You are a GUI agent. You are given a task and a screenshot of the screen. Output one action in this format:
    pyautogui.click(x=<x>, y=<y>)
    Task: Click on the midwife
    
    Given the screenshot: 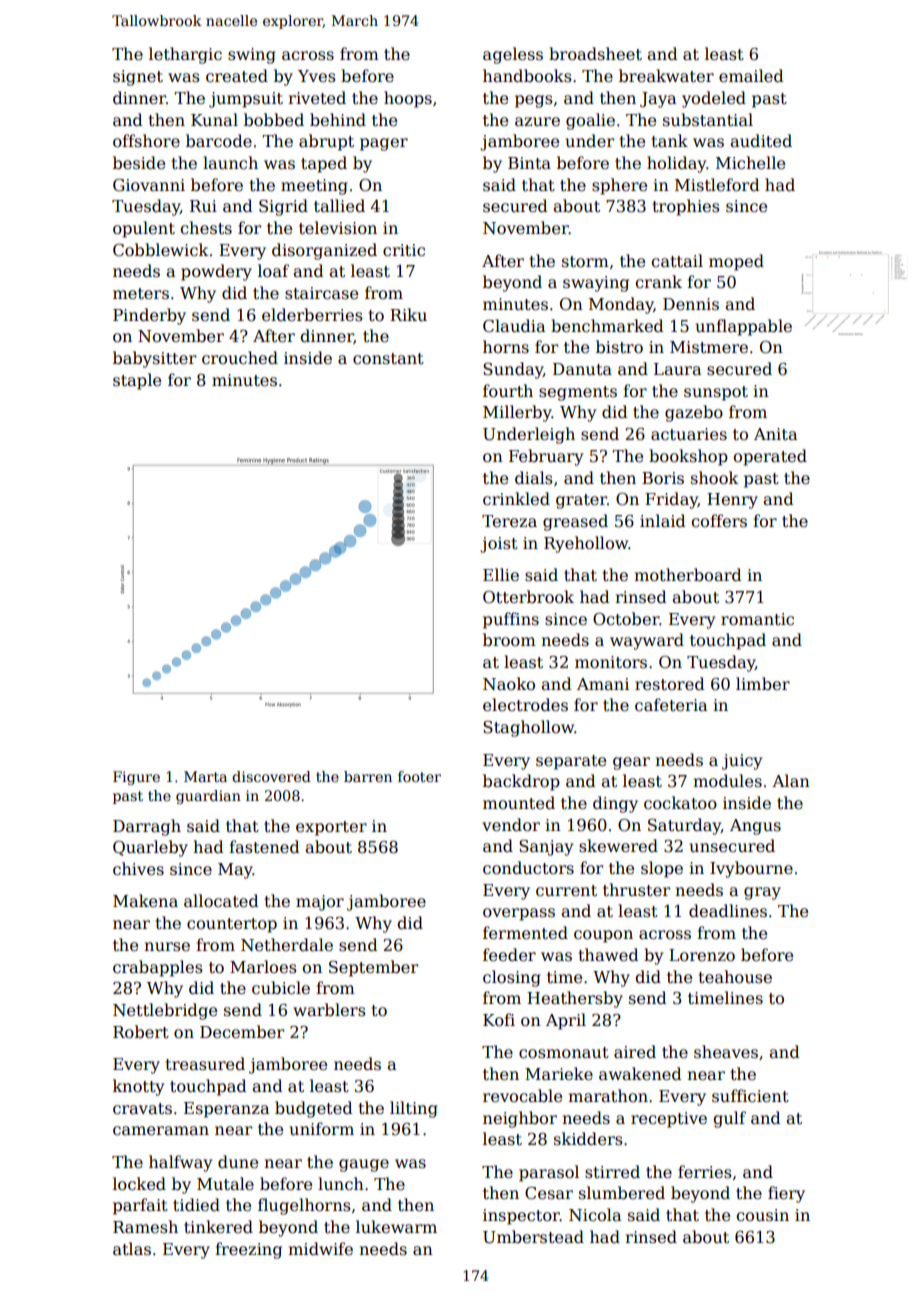 What is the action you would take?
    pyautogui.click(x=320, y=1248)
